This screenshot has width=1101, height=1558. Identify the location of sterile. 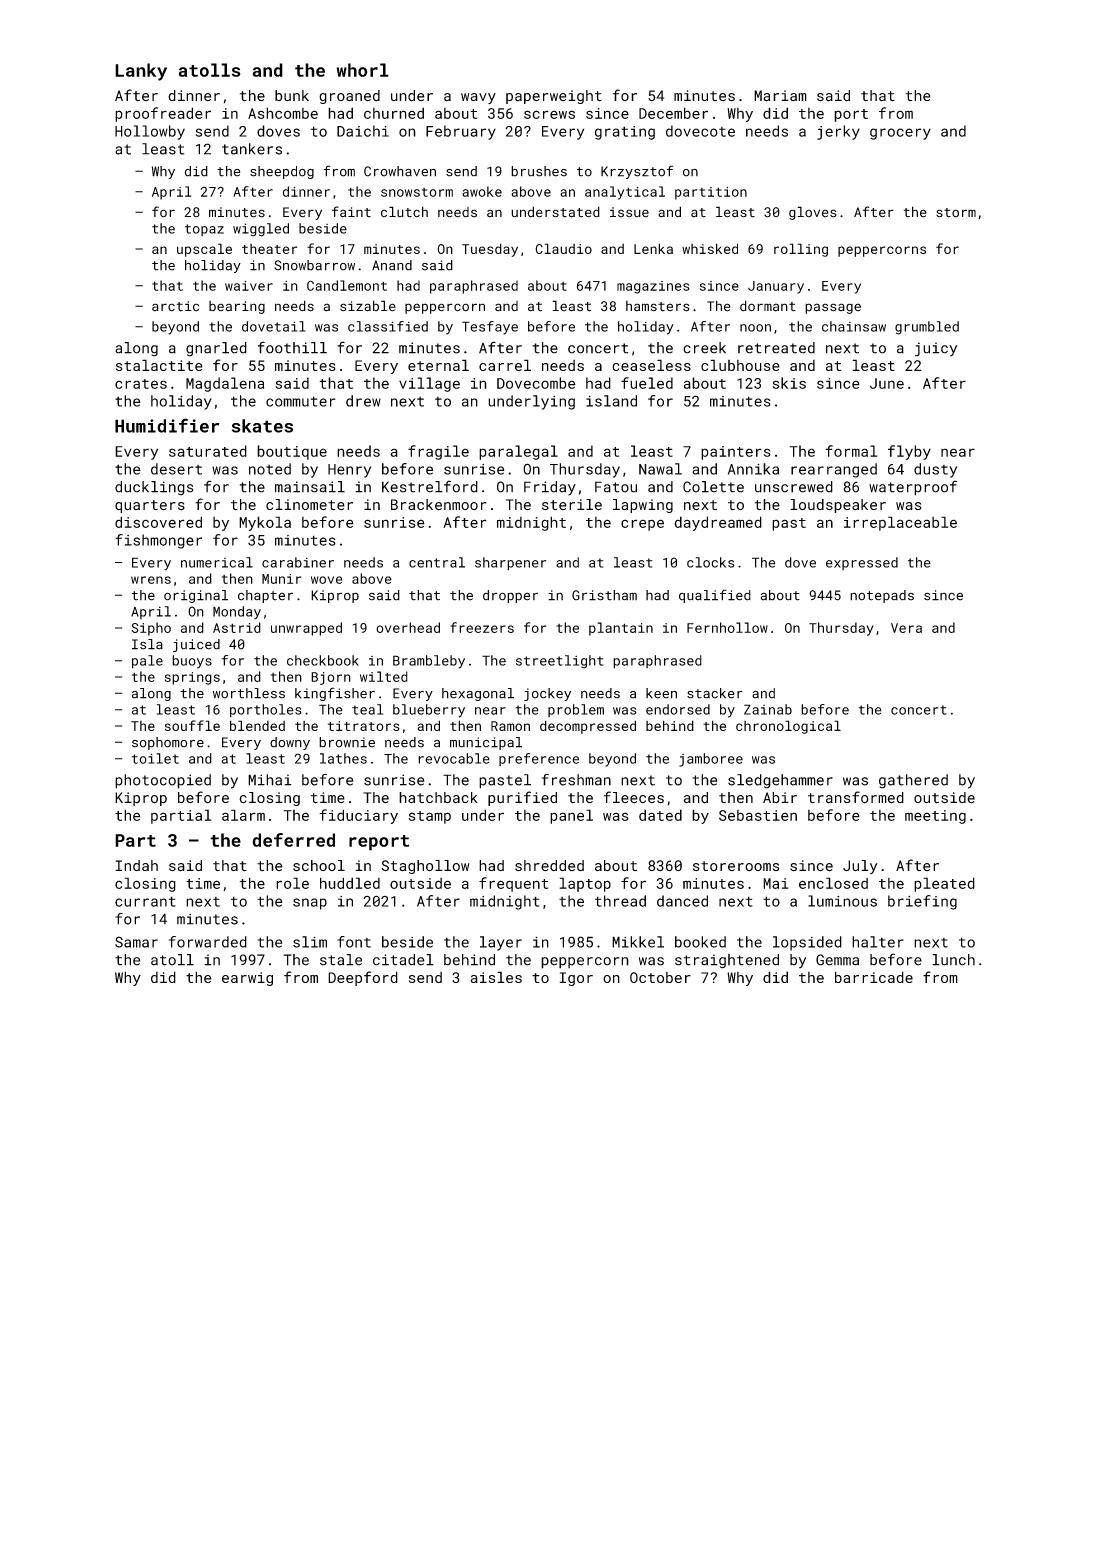
(572, 505).
